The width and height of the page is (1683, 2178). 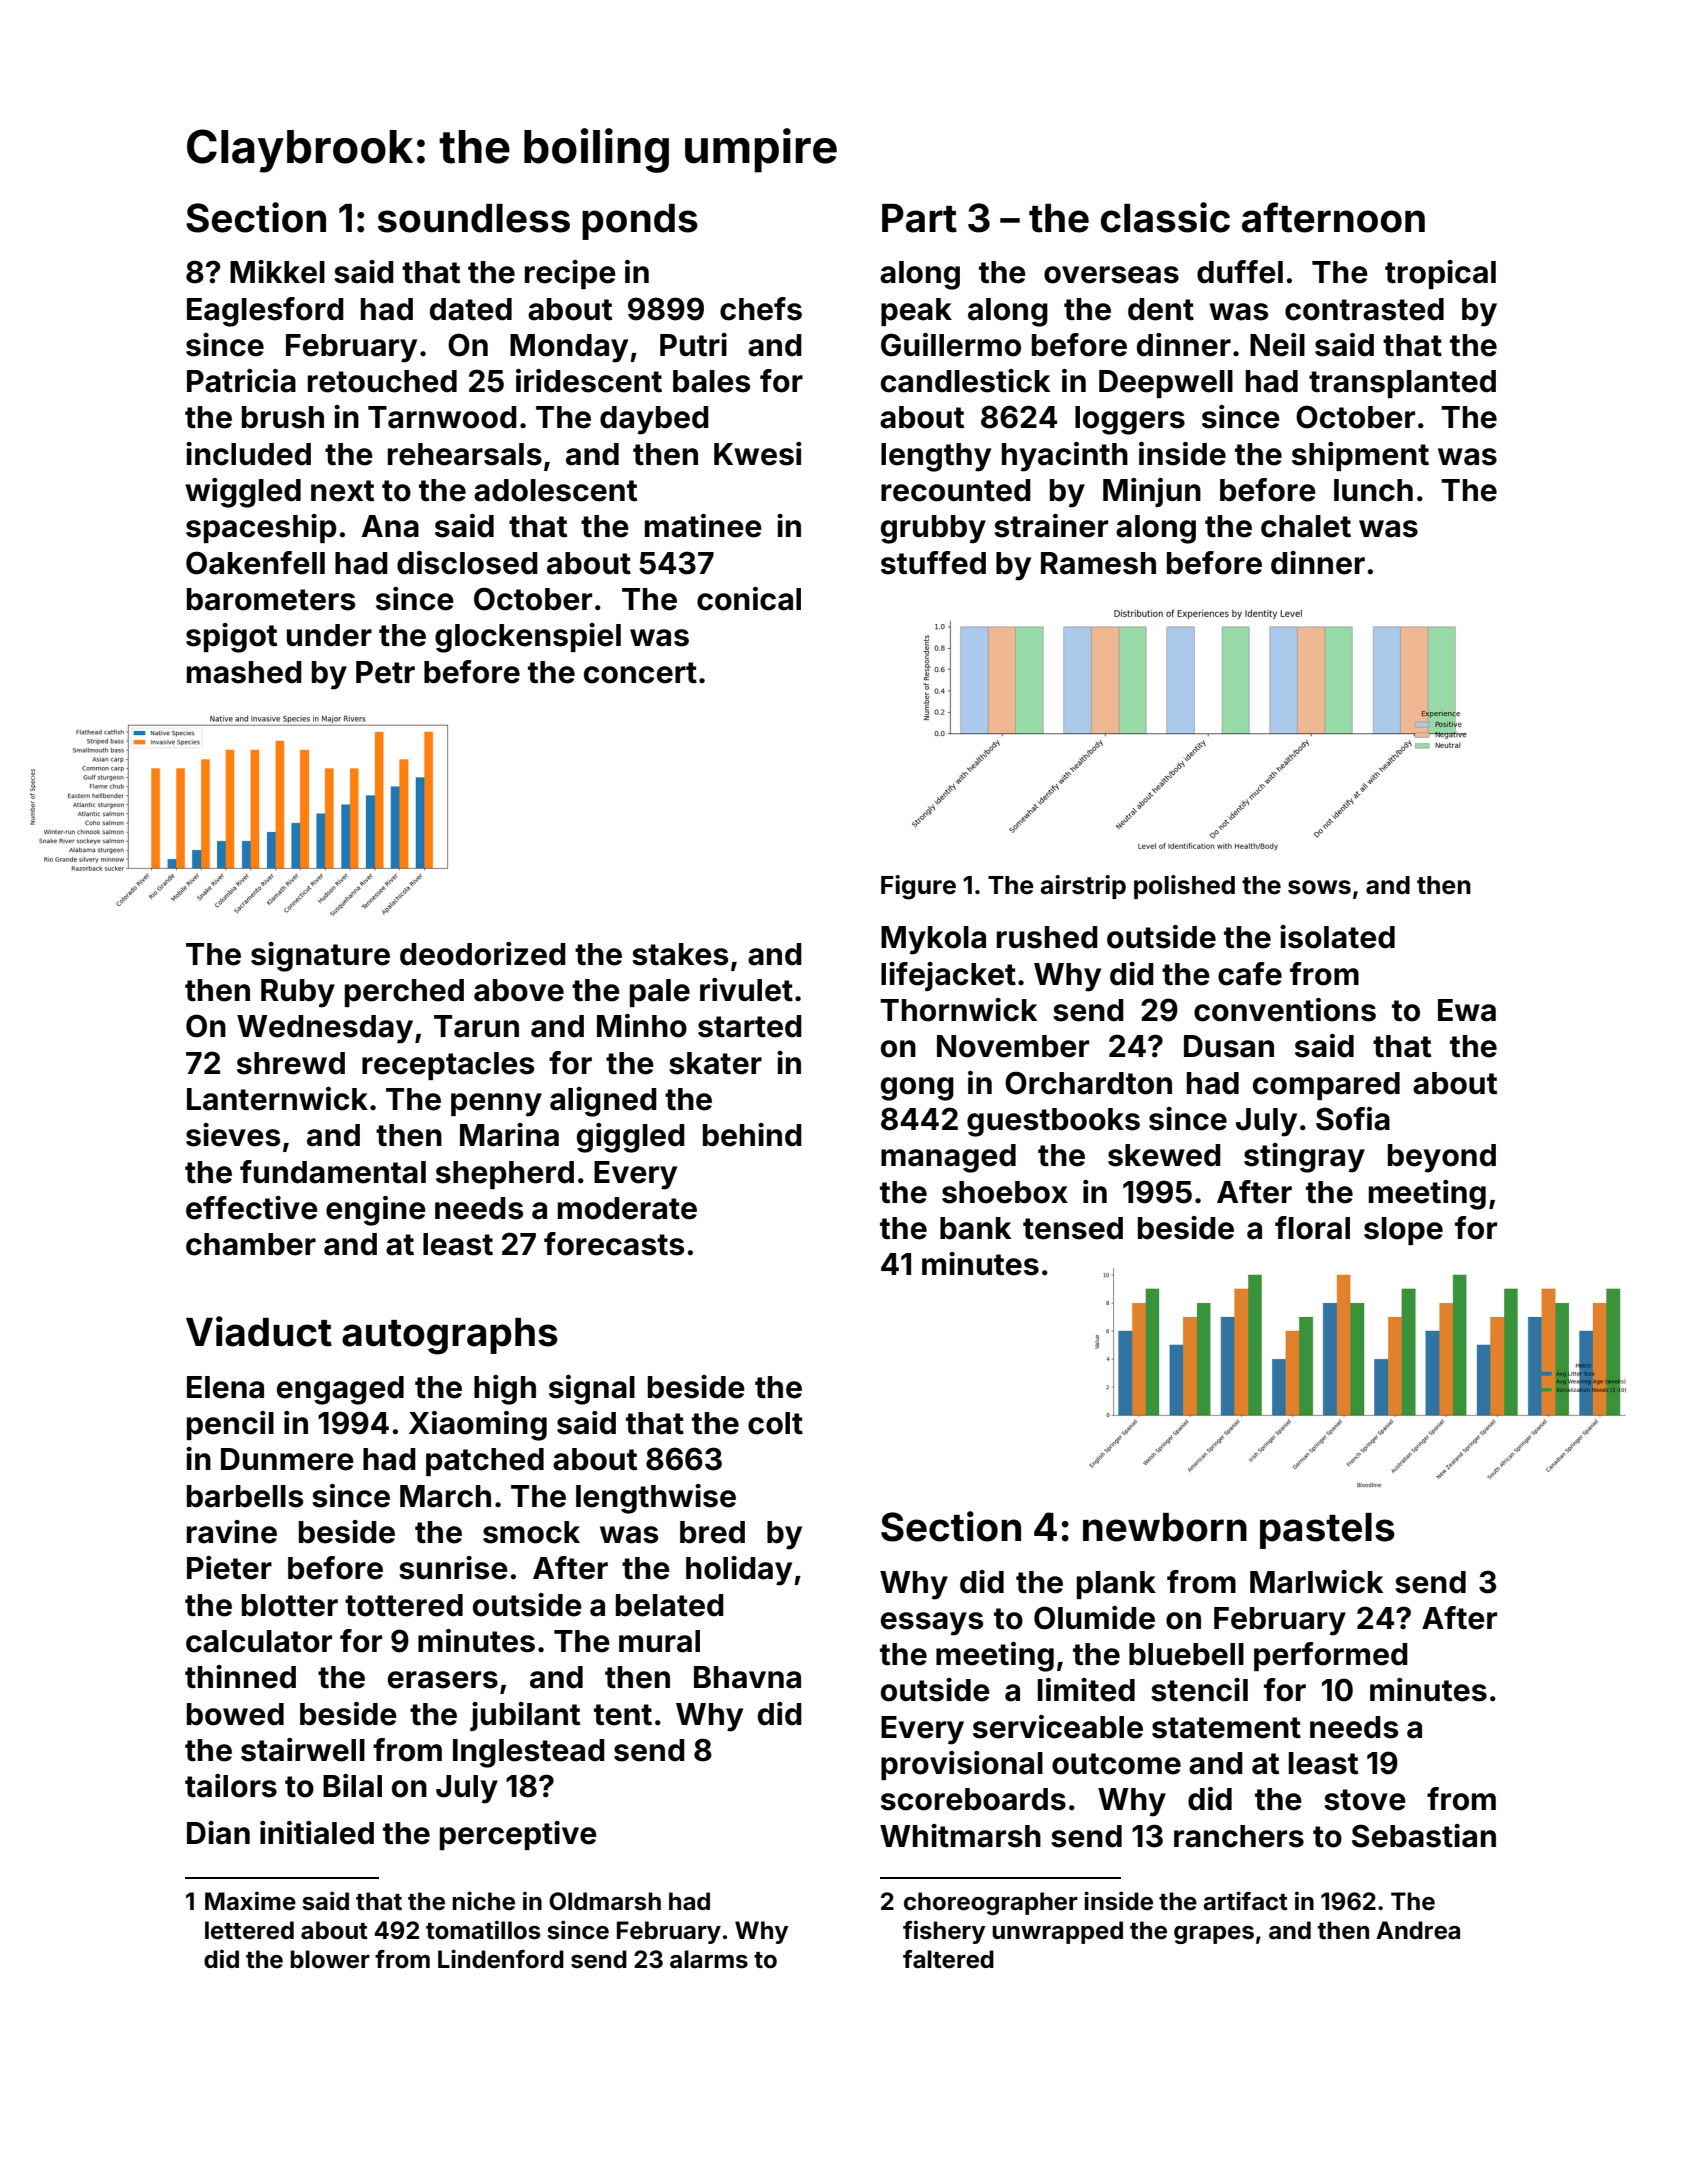 I want to click on stuffed, so click(x=933, y=563).
